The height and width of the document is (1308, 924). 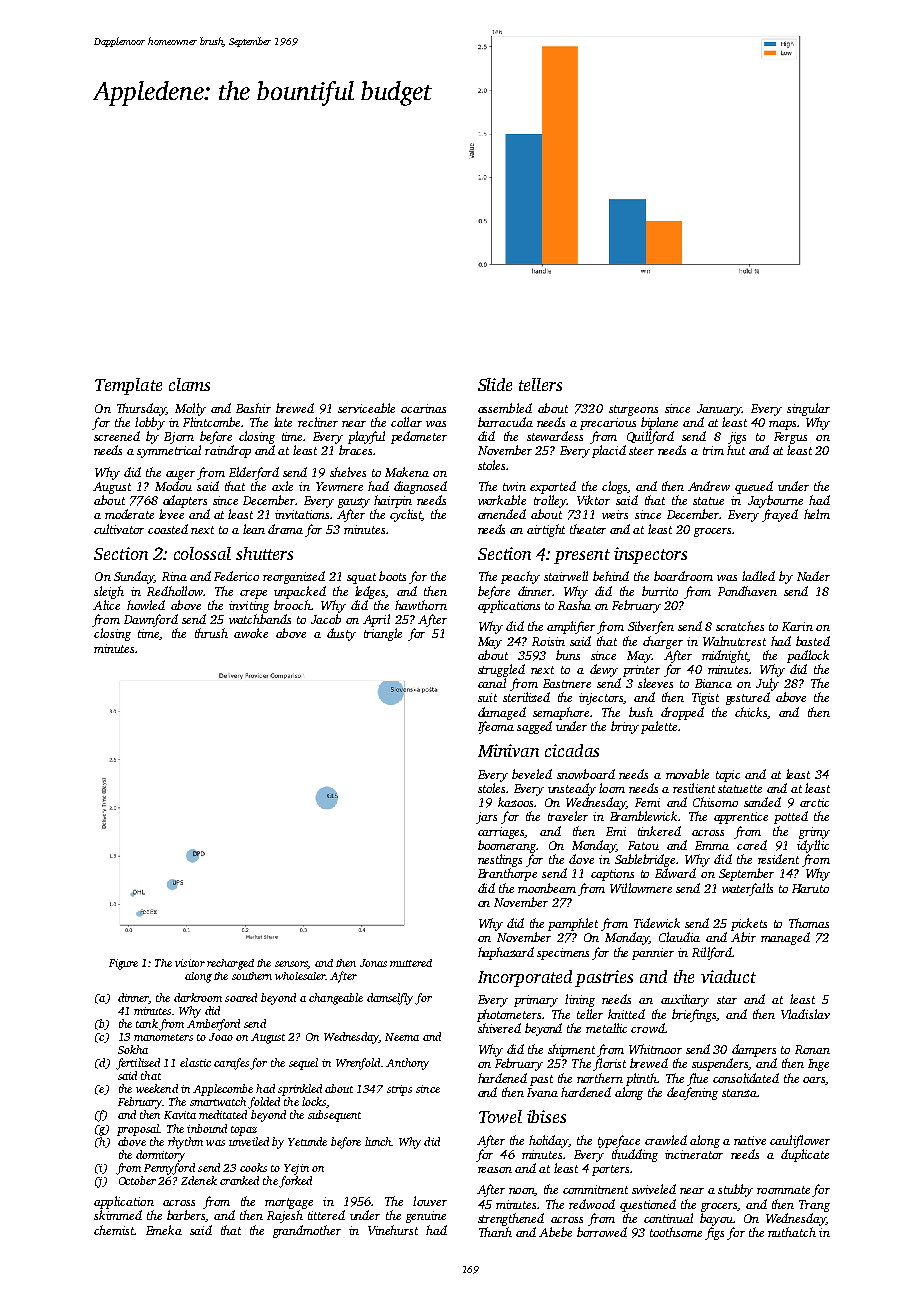 What do you see at coordinates (307, 1231) in the document?
I see `grandmother` at bounding box center [307, 1231].
